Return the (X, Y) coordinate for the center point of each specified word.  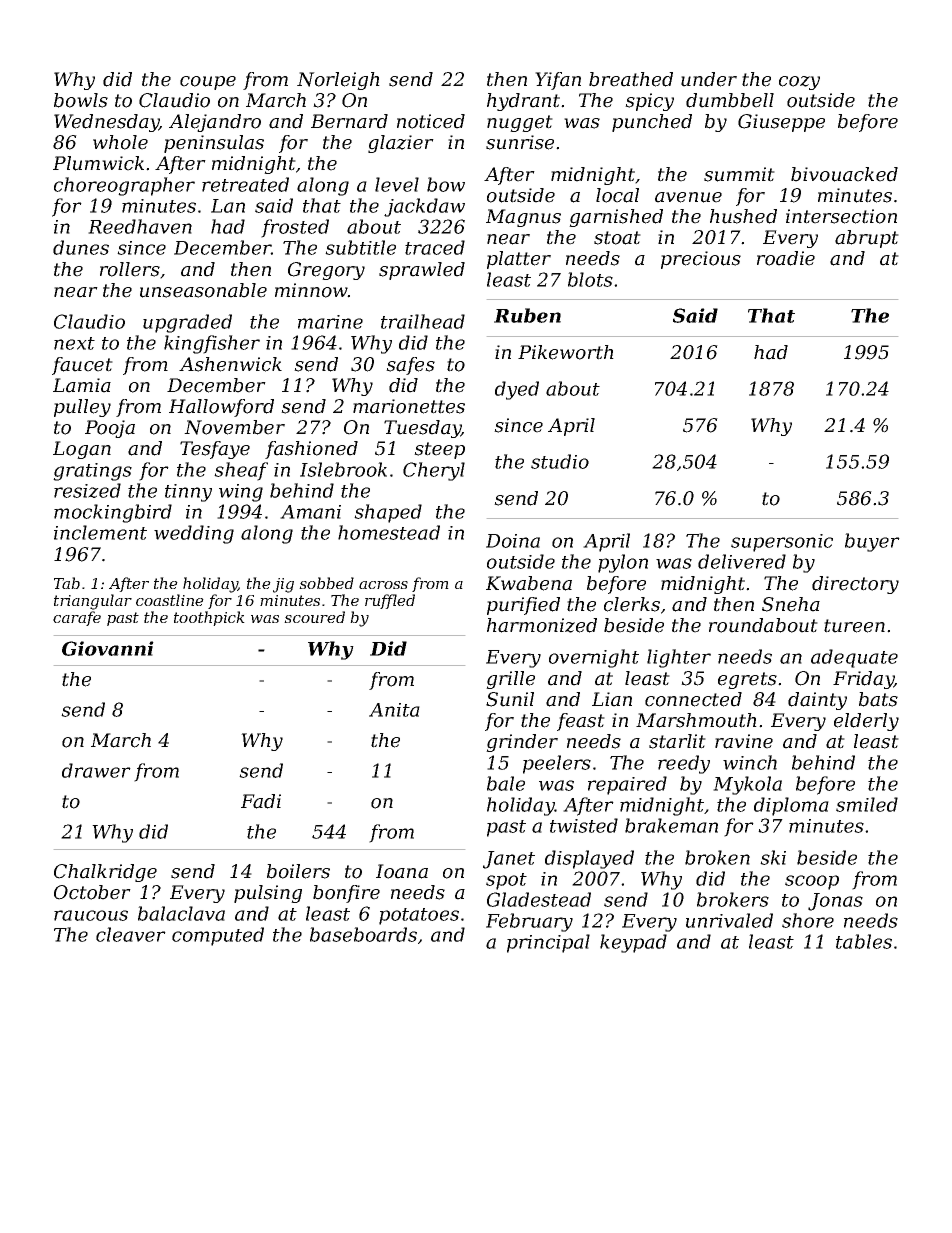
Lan (228, 206)
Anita (394, 710)
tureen (854, 626)
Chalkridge (105, 873)
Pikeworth (566, 352)
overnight (594, 658)
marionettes (409, 406)
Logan (82, 450)
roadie (786, 258)
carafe (77, 618)
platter (519, 260)
